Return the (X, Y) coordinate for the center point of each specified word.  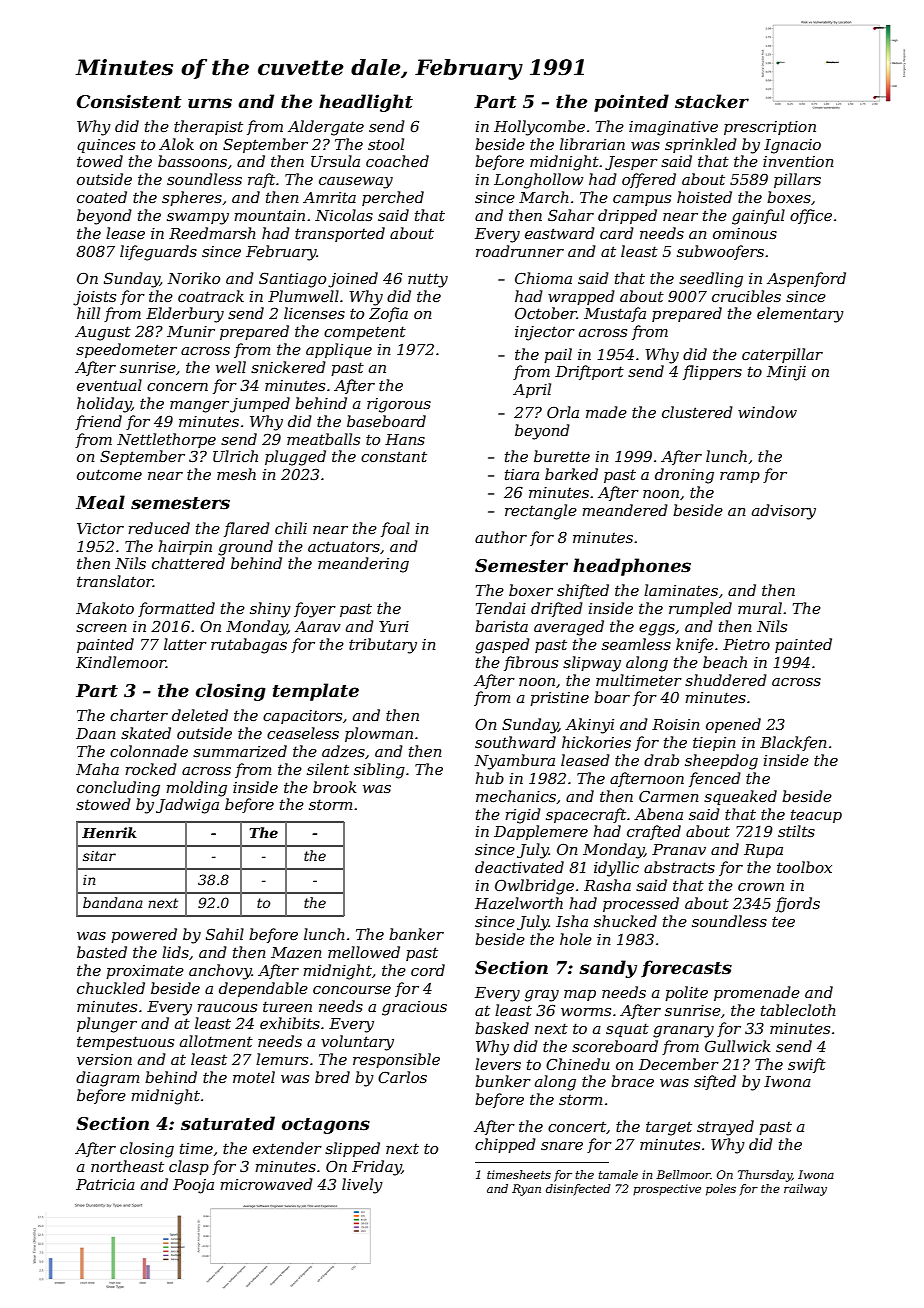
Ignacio (792, 146)
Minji (786, 373)
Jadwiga (187, 806)
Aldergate (326, 128)
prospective (667, 1190)
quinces (106, 146)
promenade (757, 993)
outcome (109, 474)
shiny (270, 610)
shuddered (726, 680)
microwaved (266, 1184)
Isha (572, 921)
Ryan (526, 1190)
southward (515, 742)
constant (394, 456)
